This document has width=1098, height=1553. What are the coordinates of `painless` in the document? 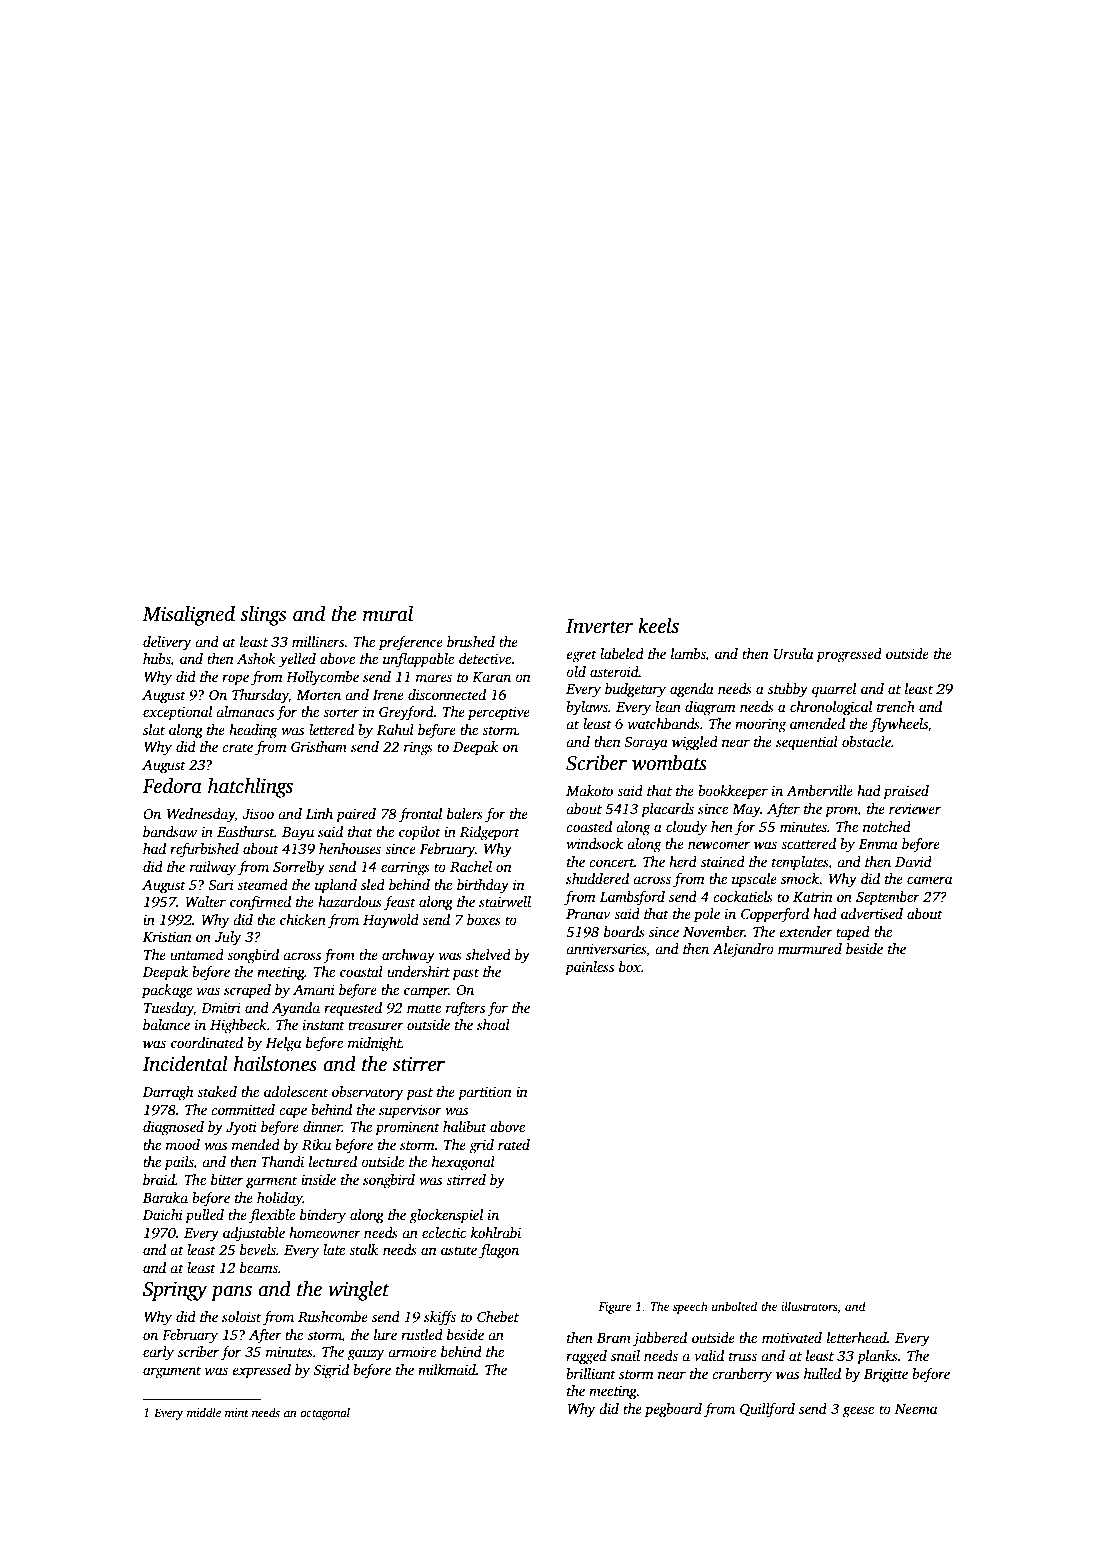 It's located at (589, 968).
